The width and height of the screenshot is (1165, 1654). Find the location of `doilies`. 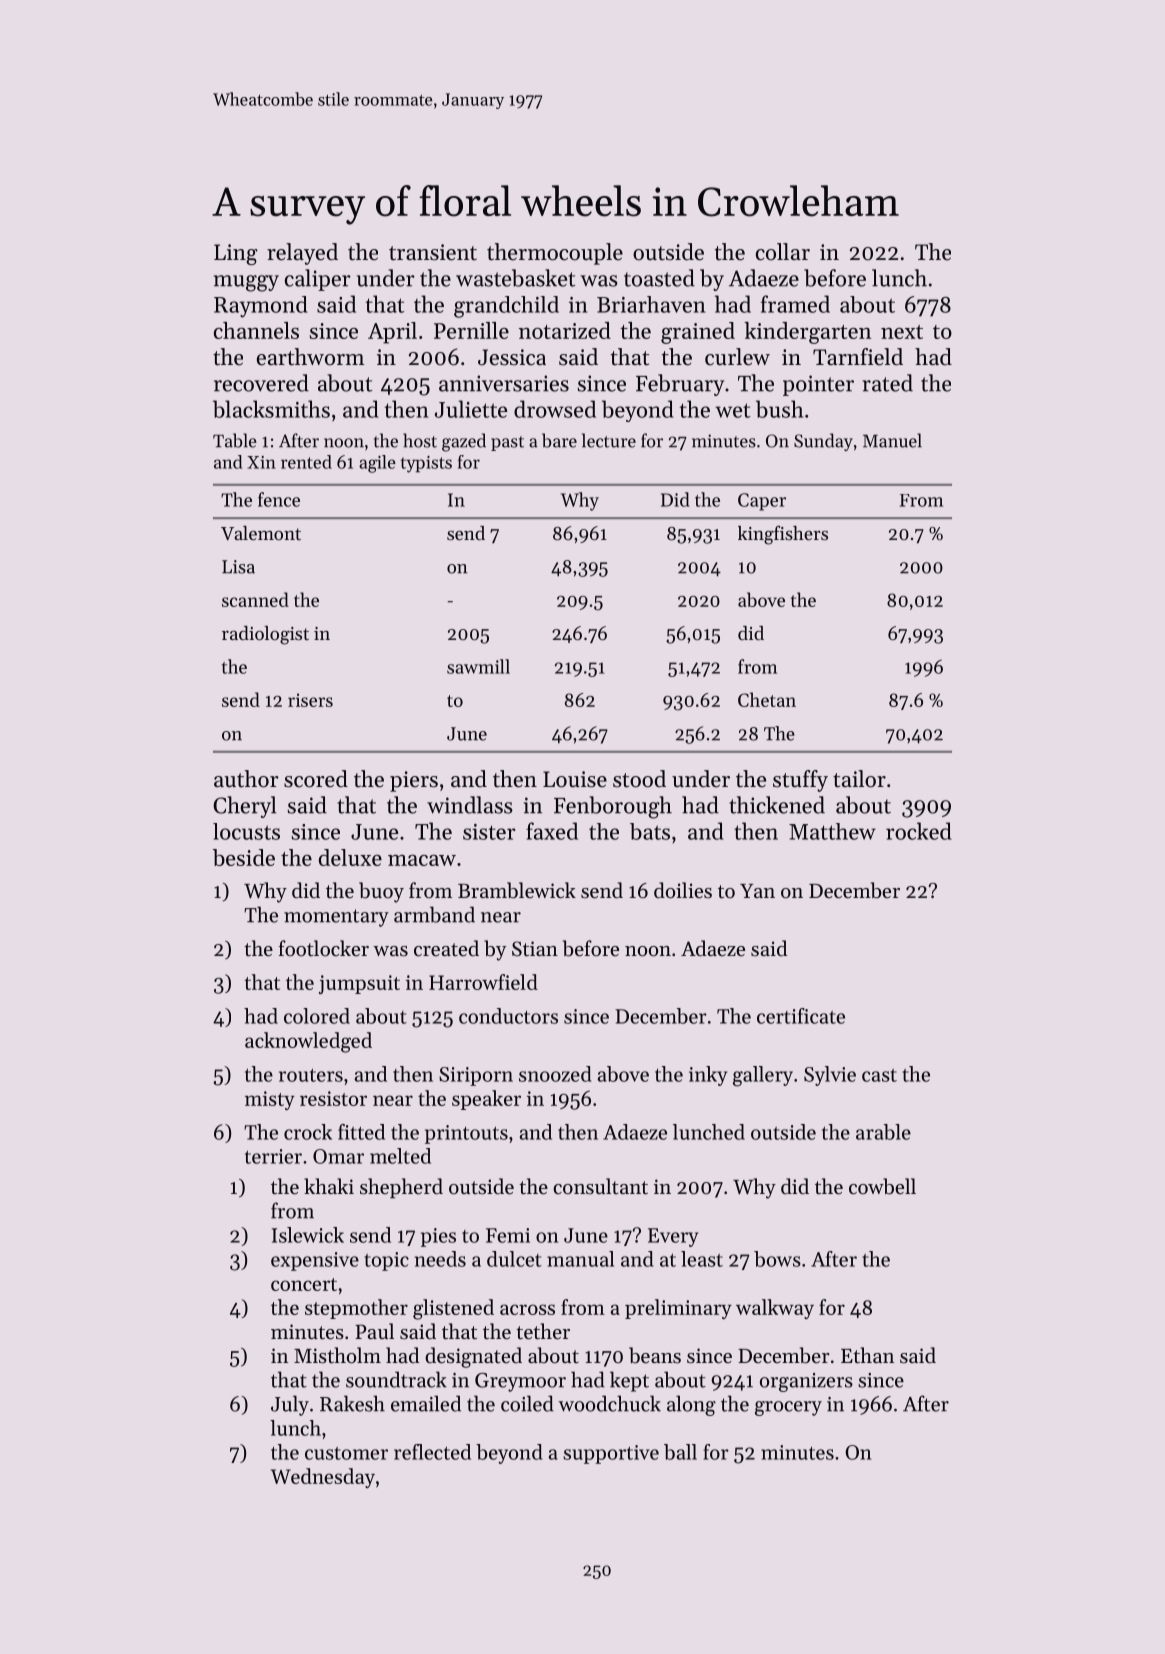

doilies is located at coordinates (683, 890).
